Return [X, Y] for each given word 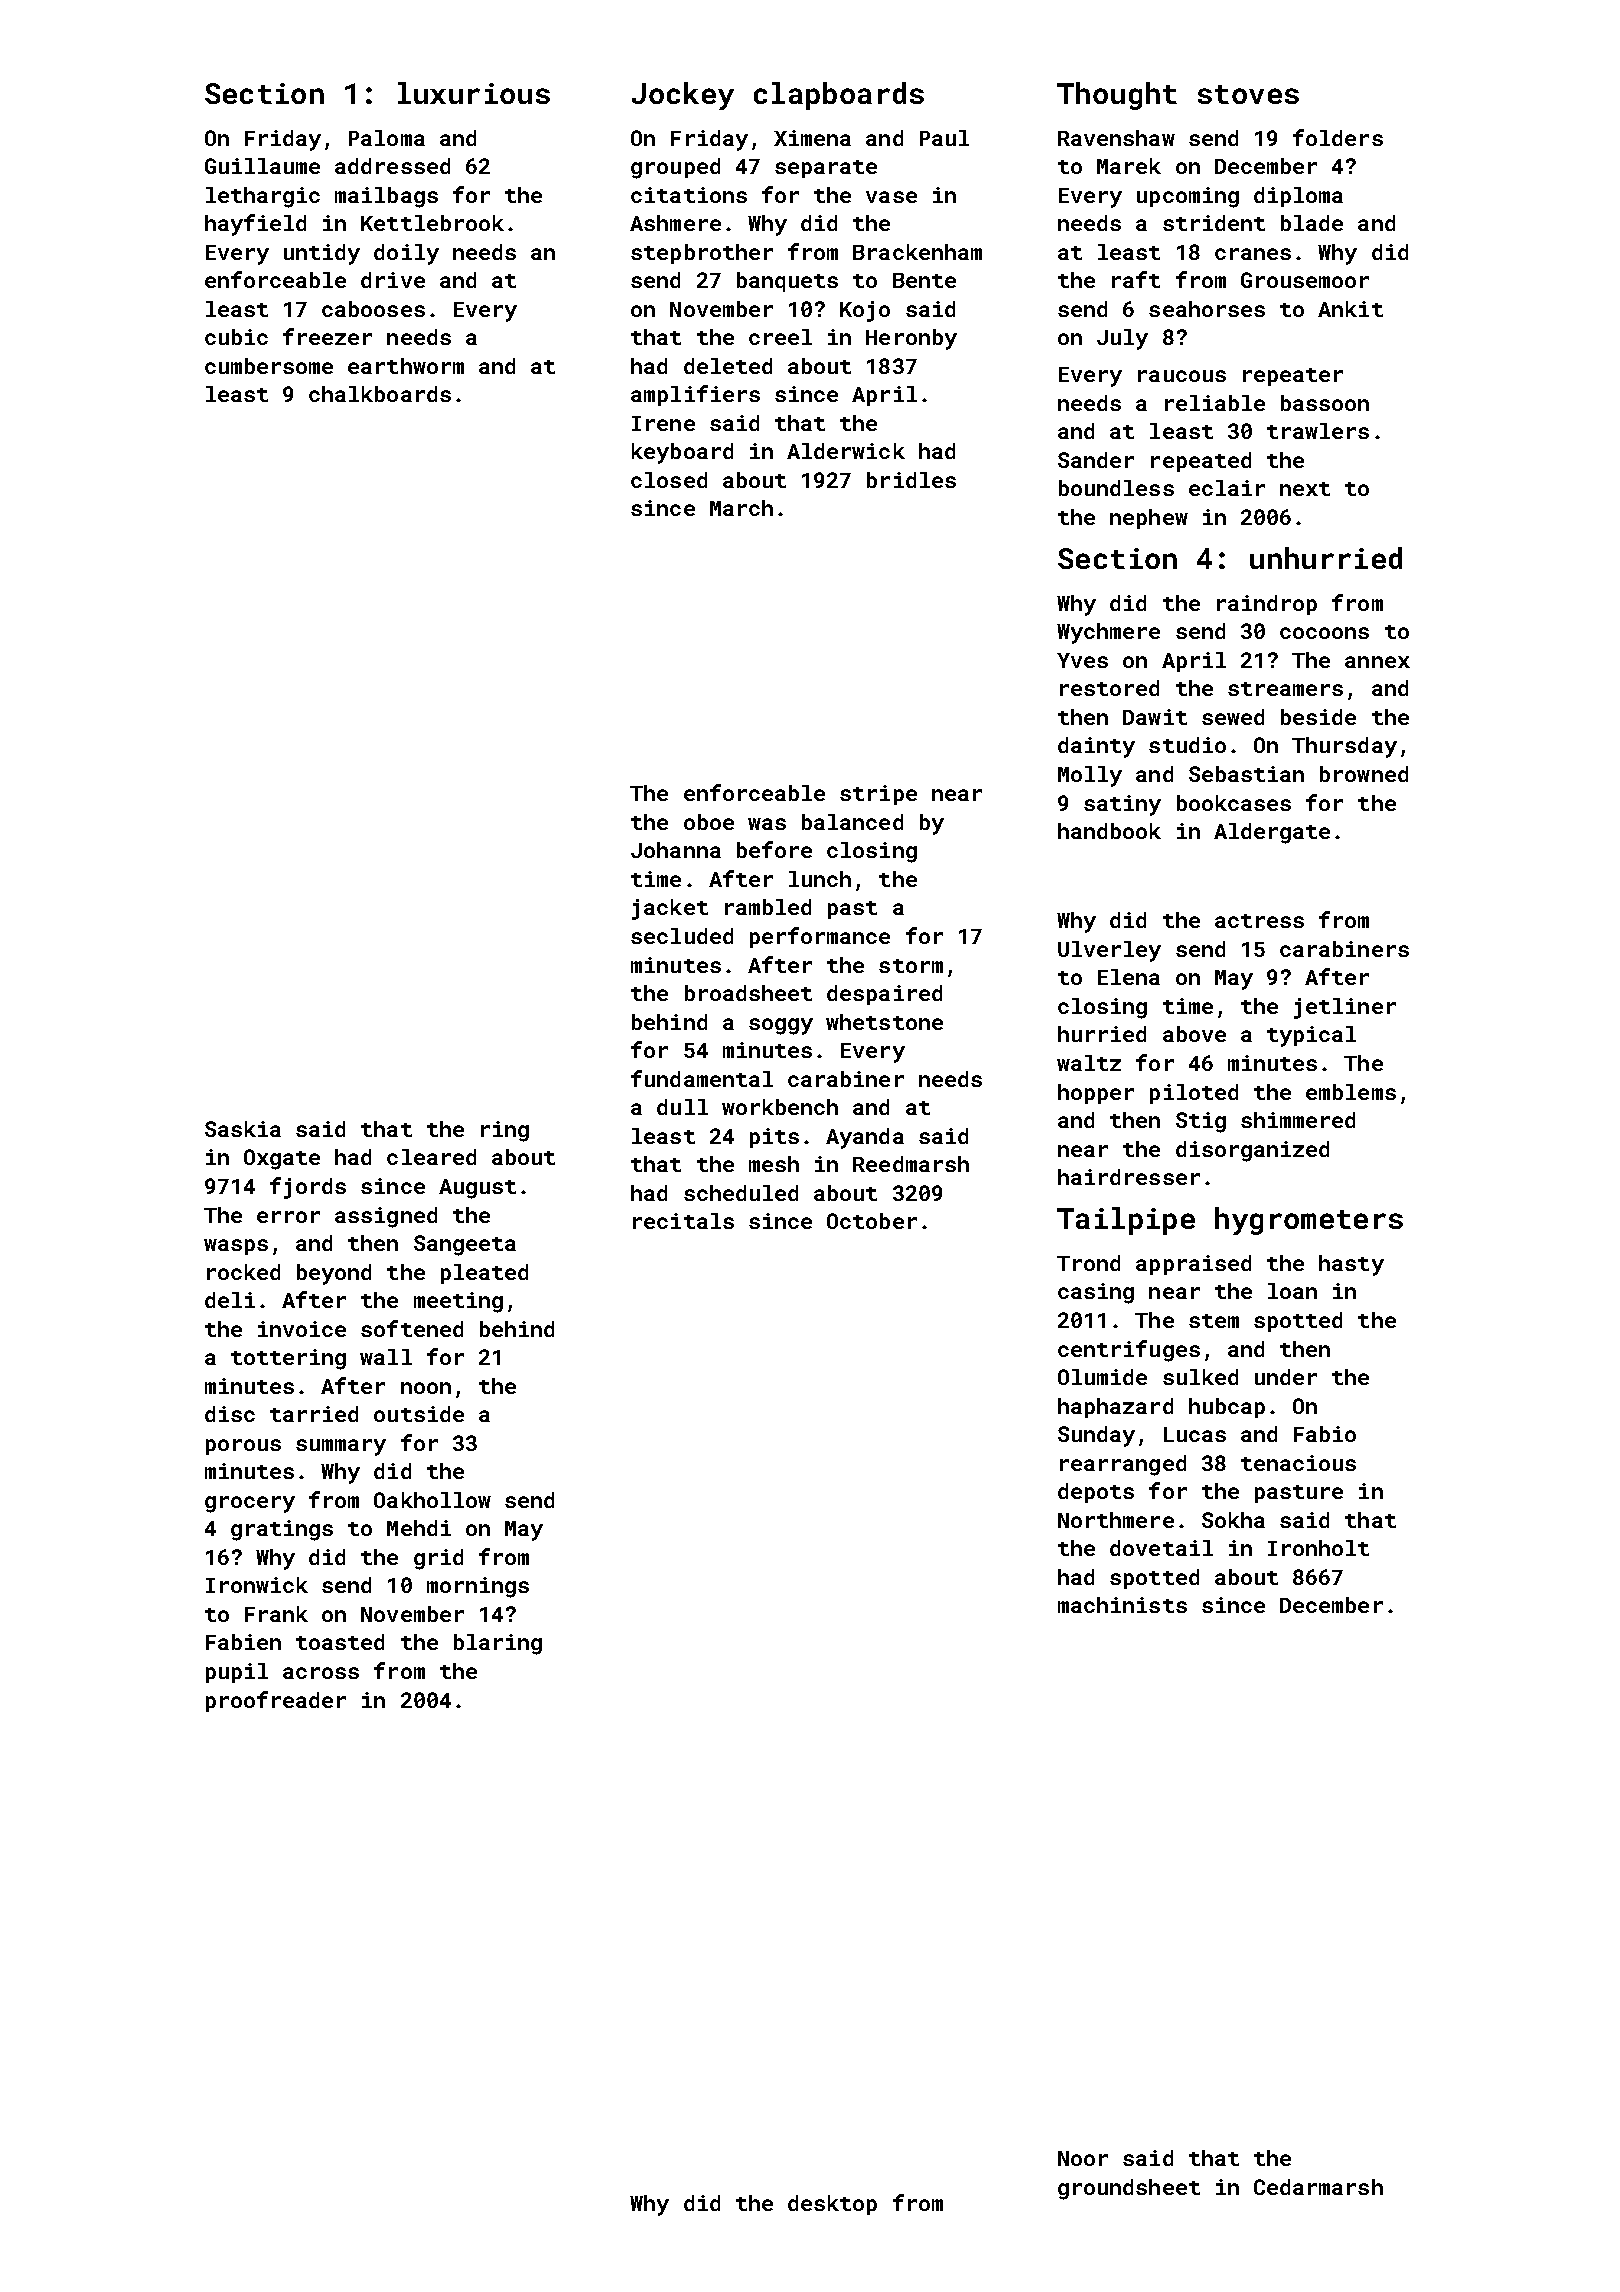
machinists [1122, 1605]
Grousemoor [1305, 280]
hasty [1351, 1265]
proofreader [276, 1701]
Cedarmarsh [1318, 2187]
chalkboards [380, 394]
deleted [728, 366]
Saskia [243, 1129]
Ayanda [865, 1138]
